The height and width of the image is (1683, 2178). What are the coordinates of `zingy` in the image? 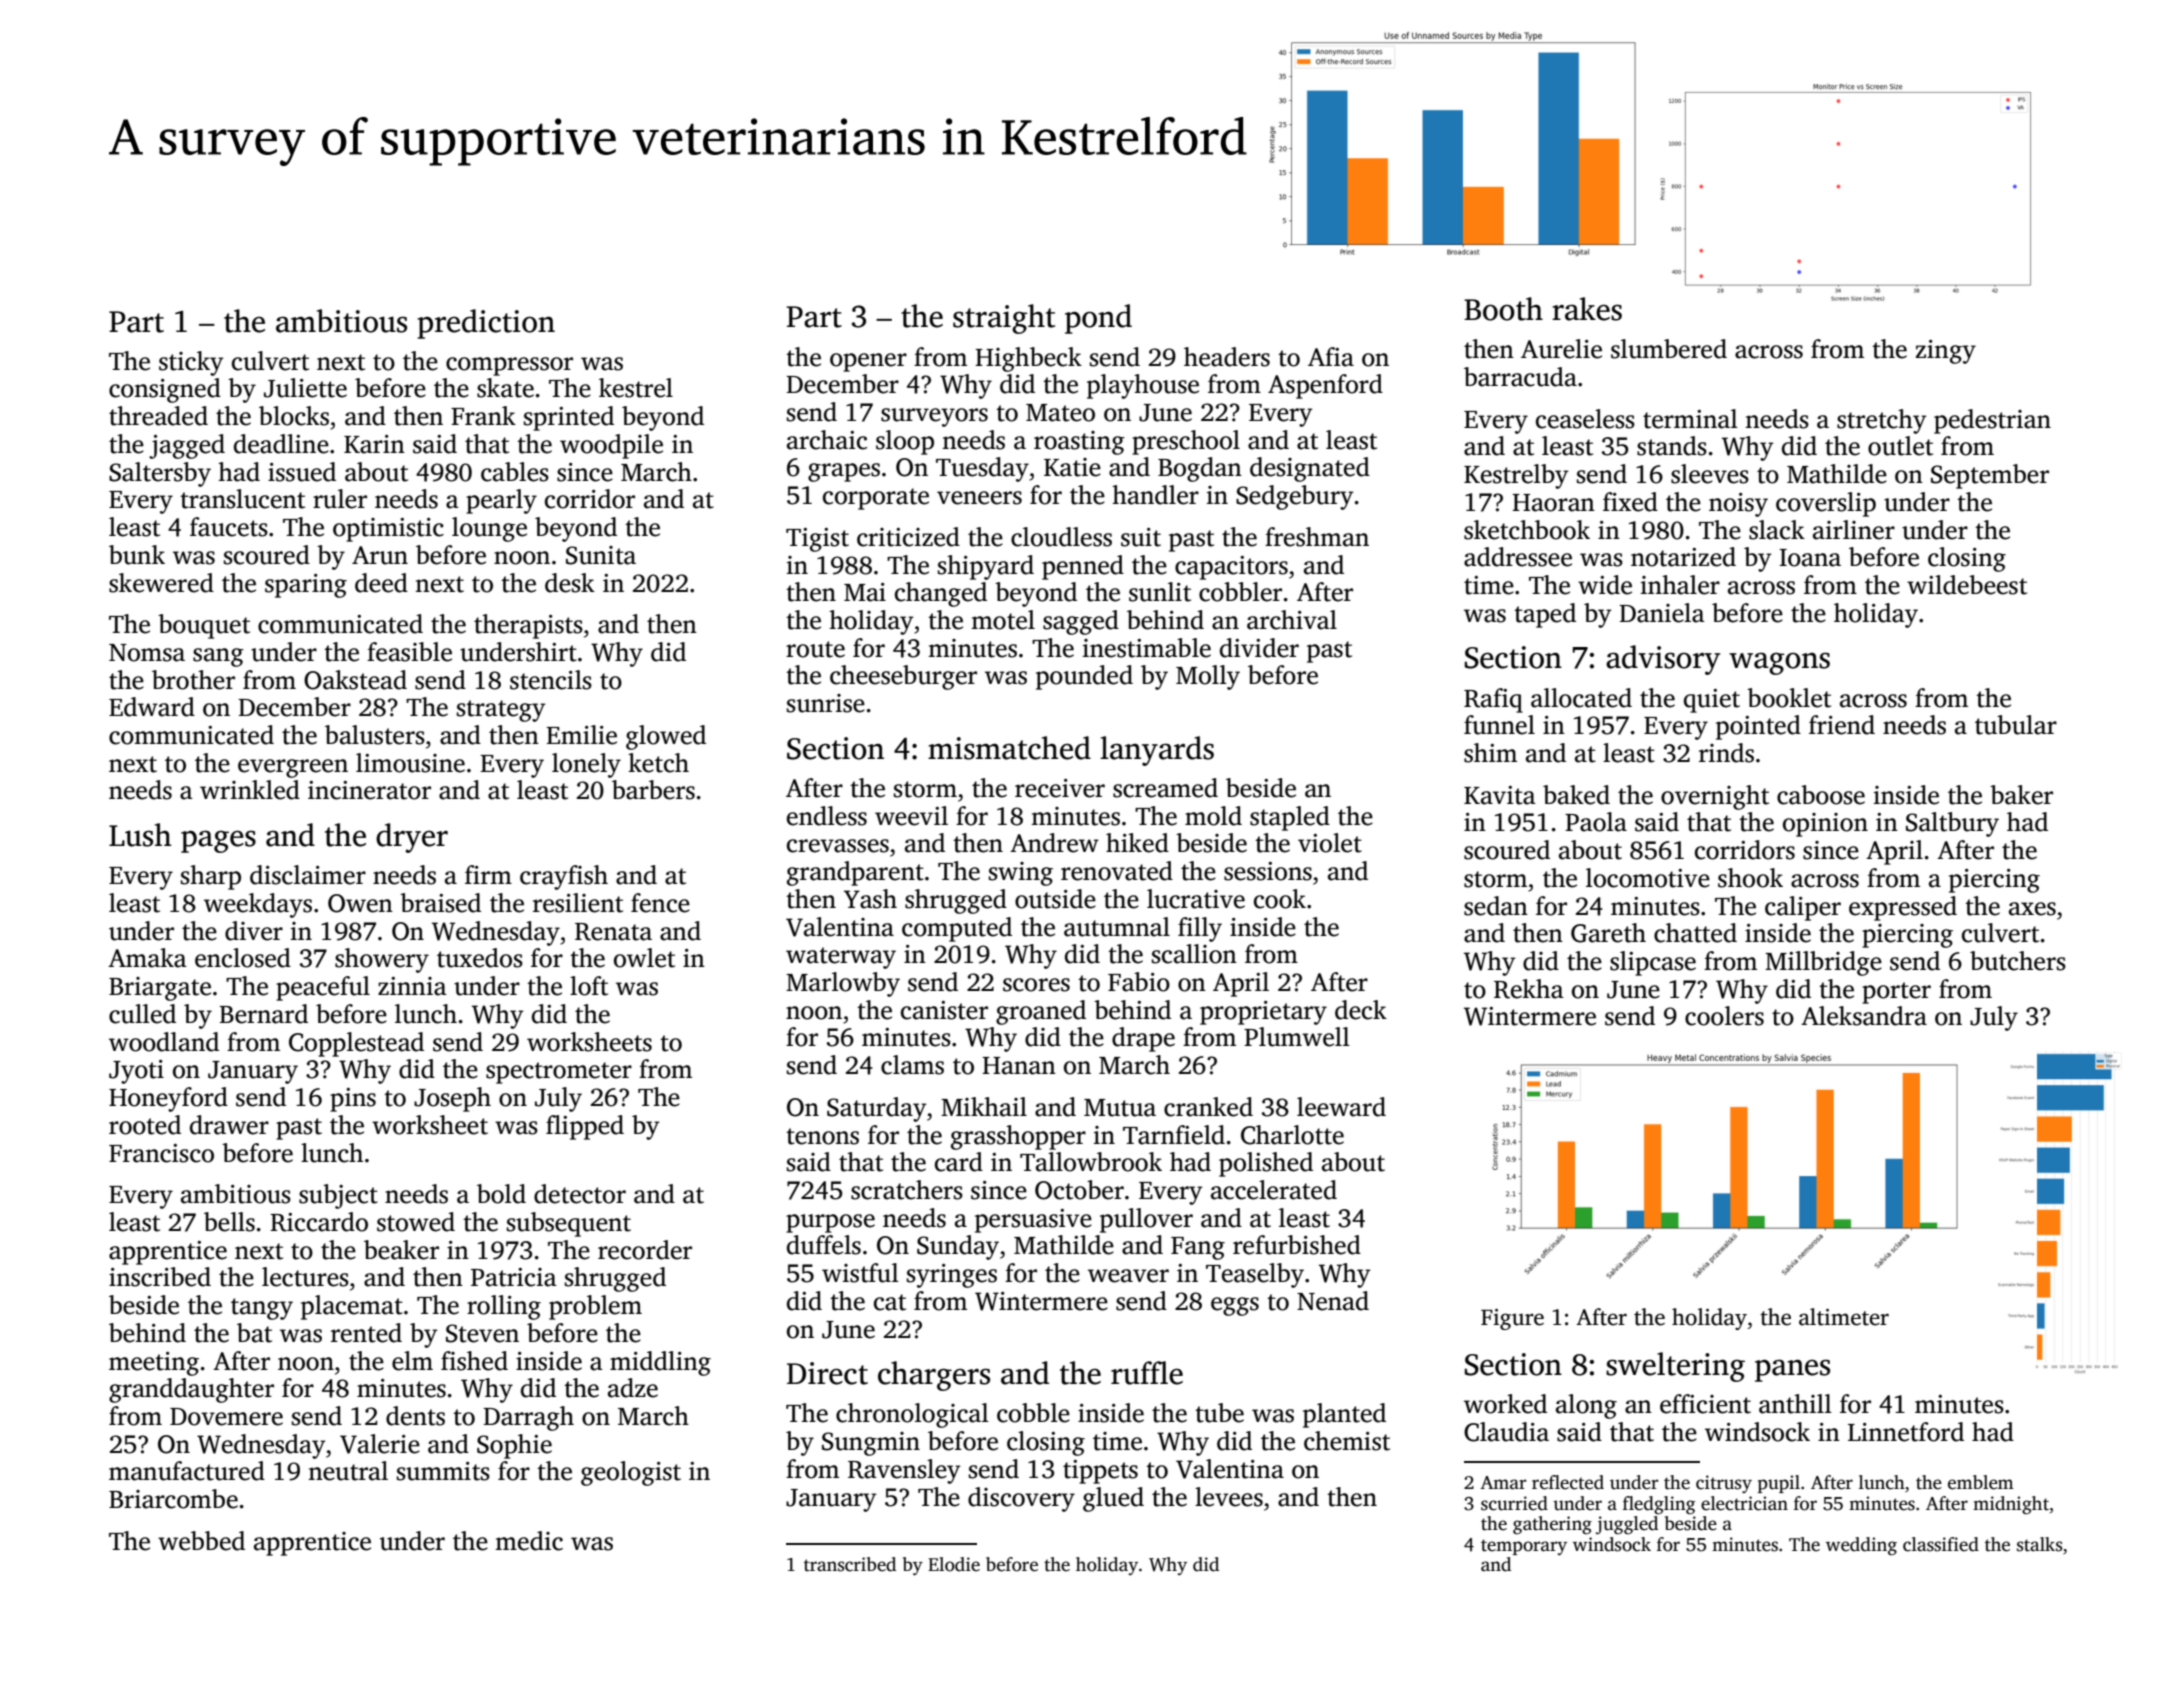 It's located at (1946, 352).
